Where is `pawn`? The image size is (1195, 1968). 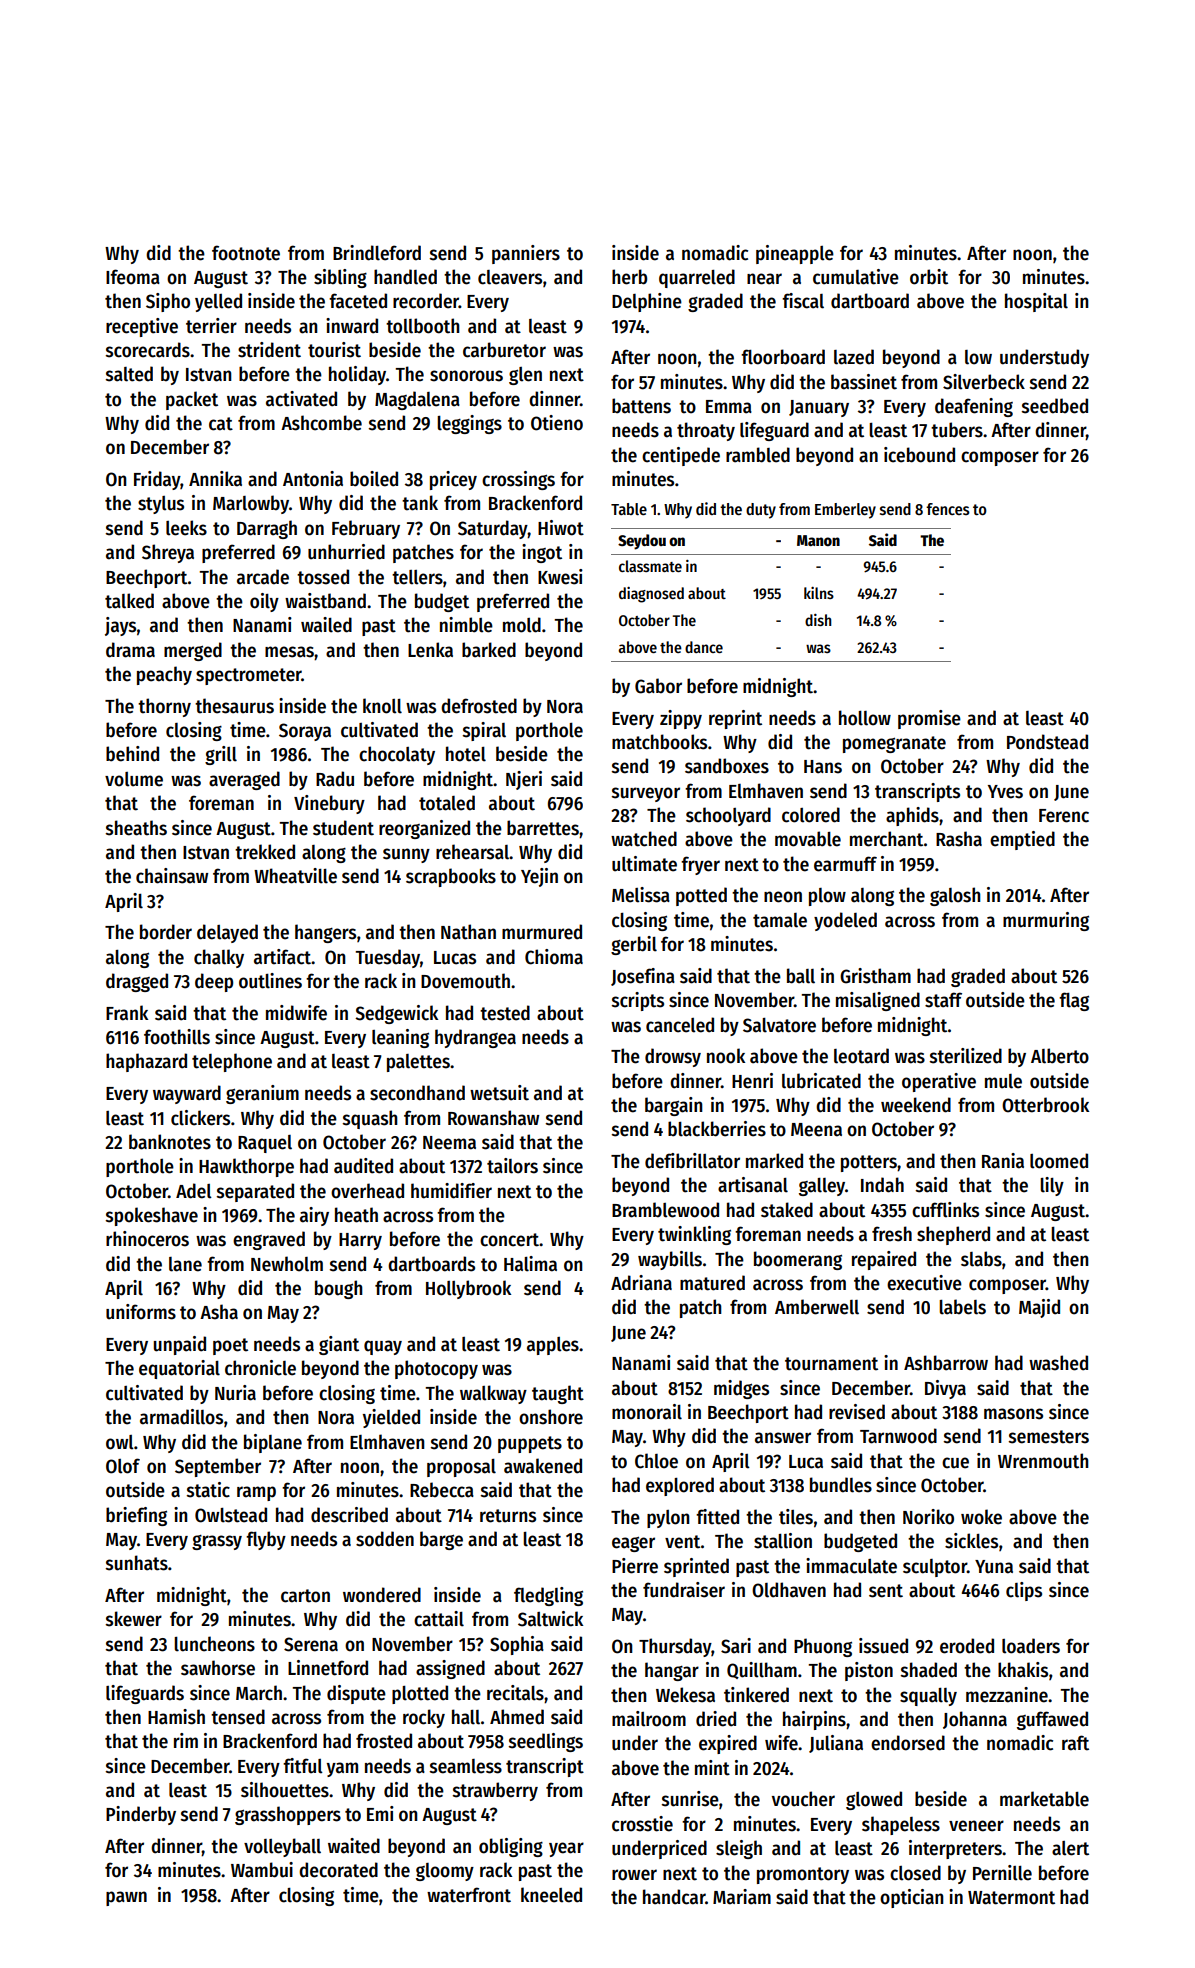 pawn is located at coordinates (126, 1898).
